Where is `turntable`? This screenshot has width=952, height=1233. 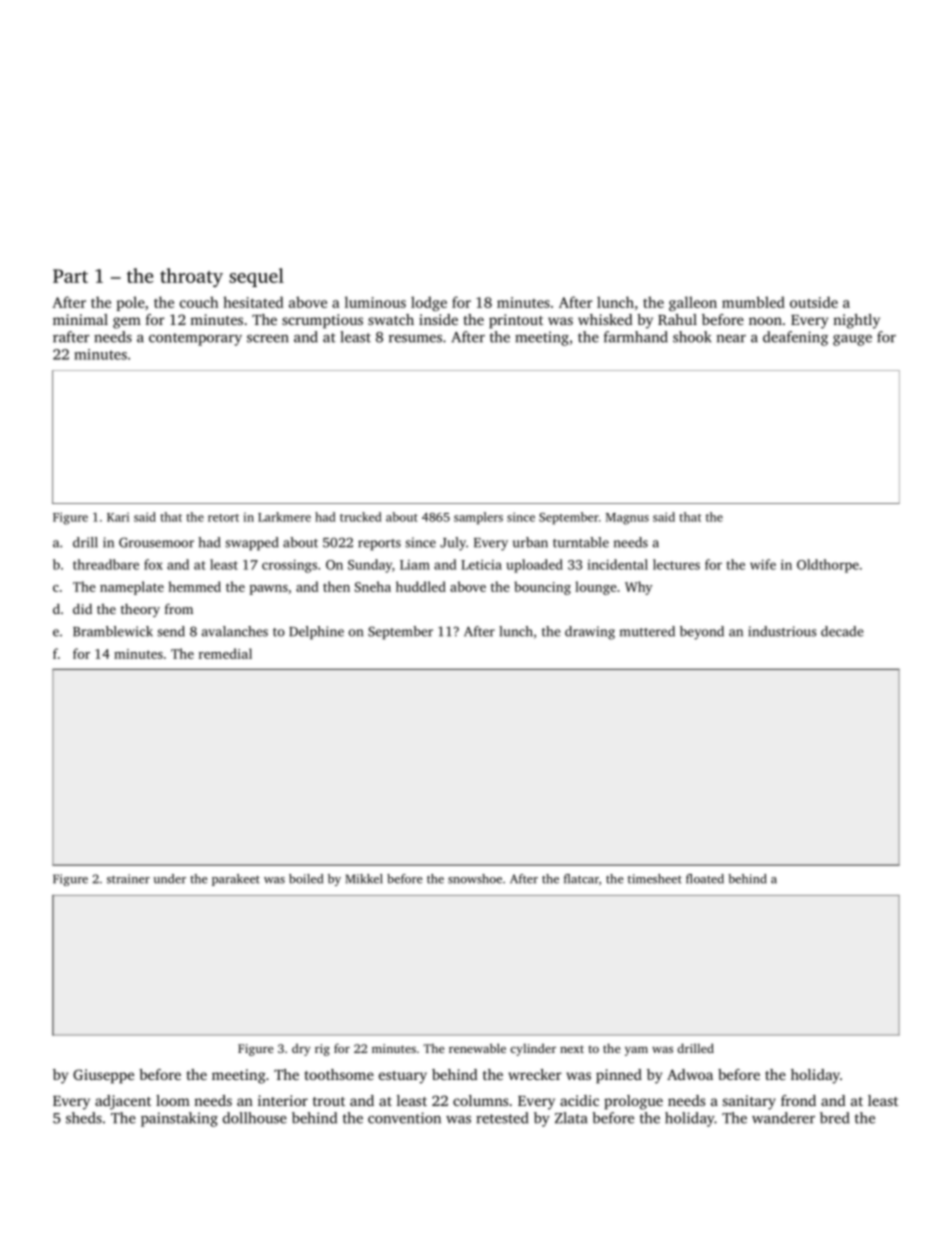
turntable is located at coordinates (581, 542).
